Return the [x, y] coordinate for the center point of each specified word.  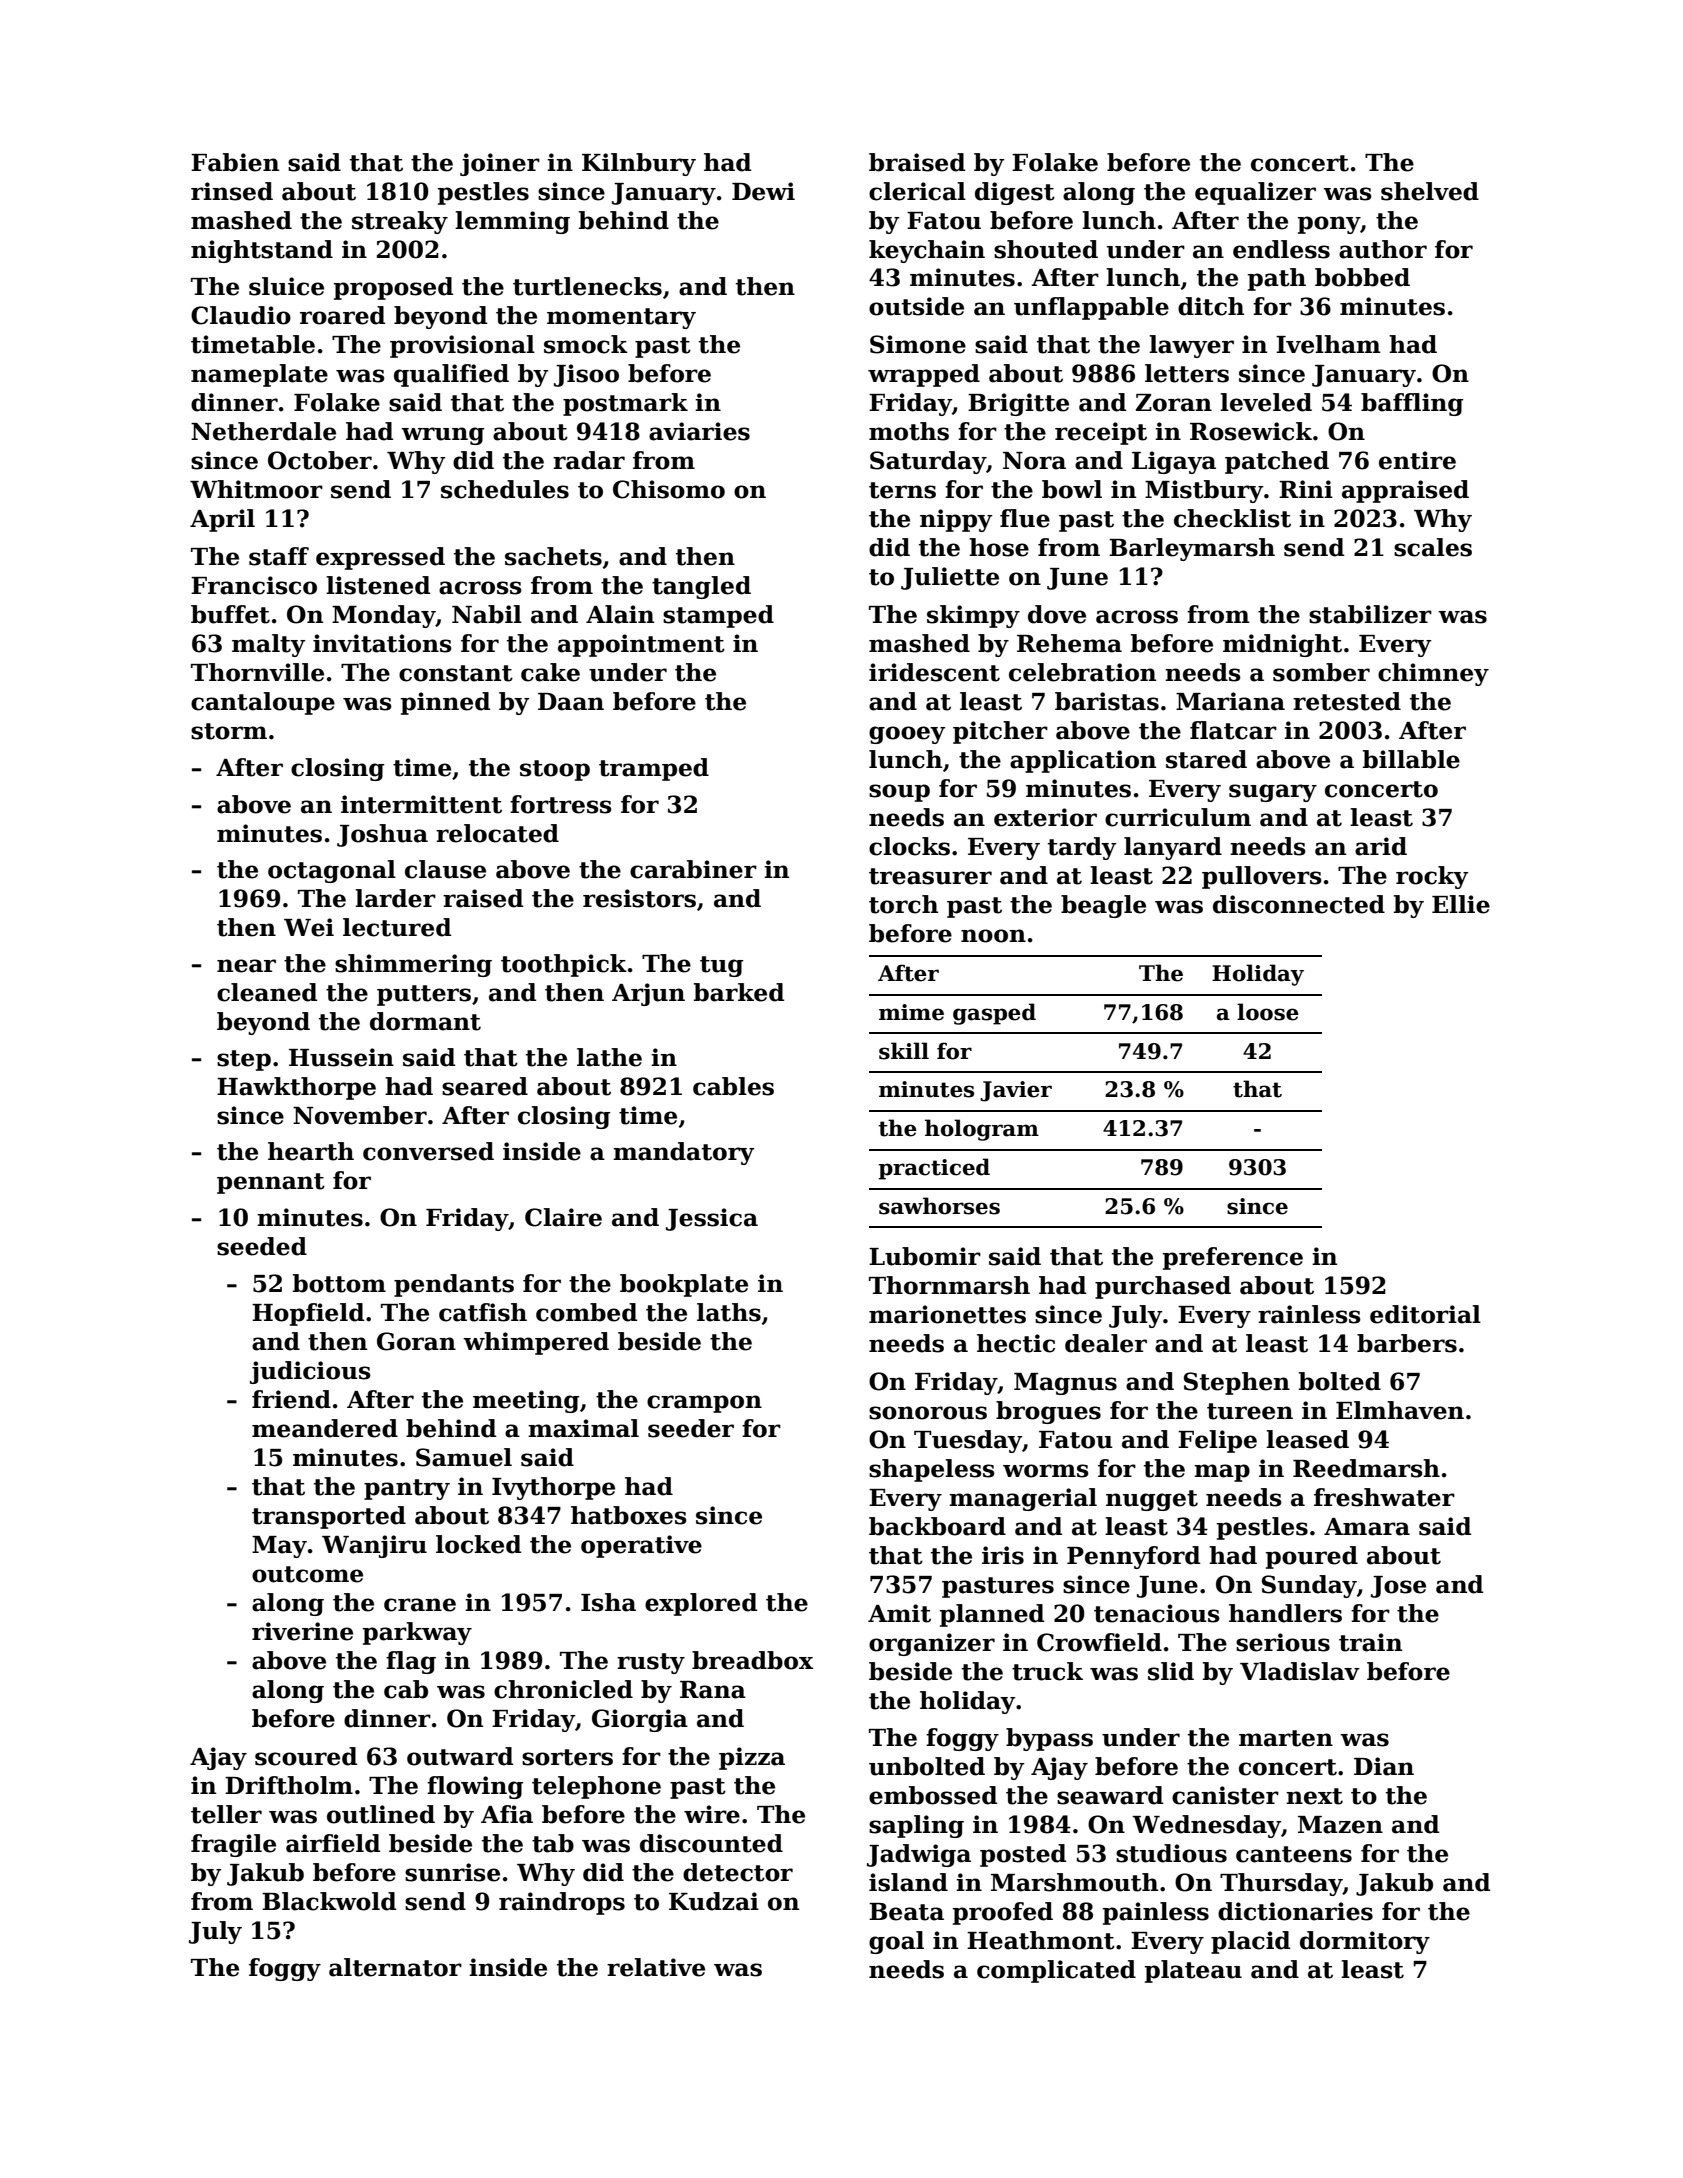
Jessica [712, 1219]
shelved [1430, 191]
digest [1015, 193]
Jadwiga [919, 1855]
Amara [1367, 1527]
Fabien [235, 162]
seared [485, 1086]
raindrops [562, 1903]
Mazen [1340, 1825]
